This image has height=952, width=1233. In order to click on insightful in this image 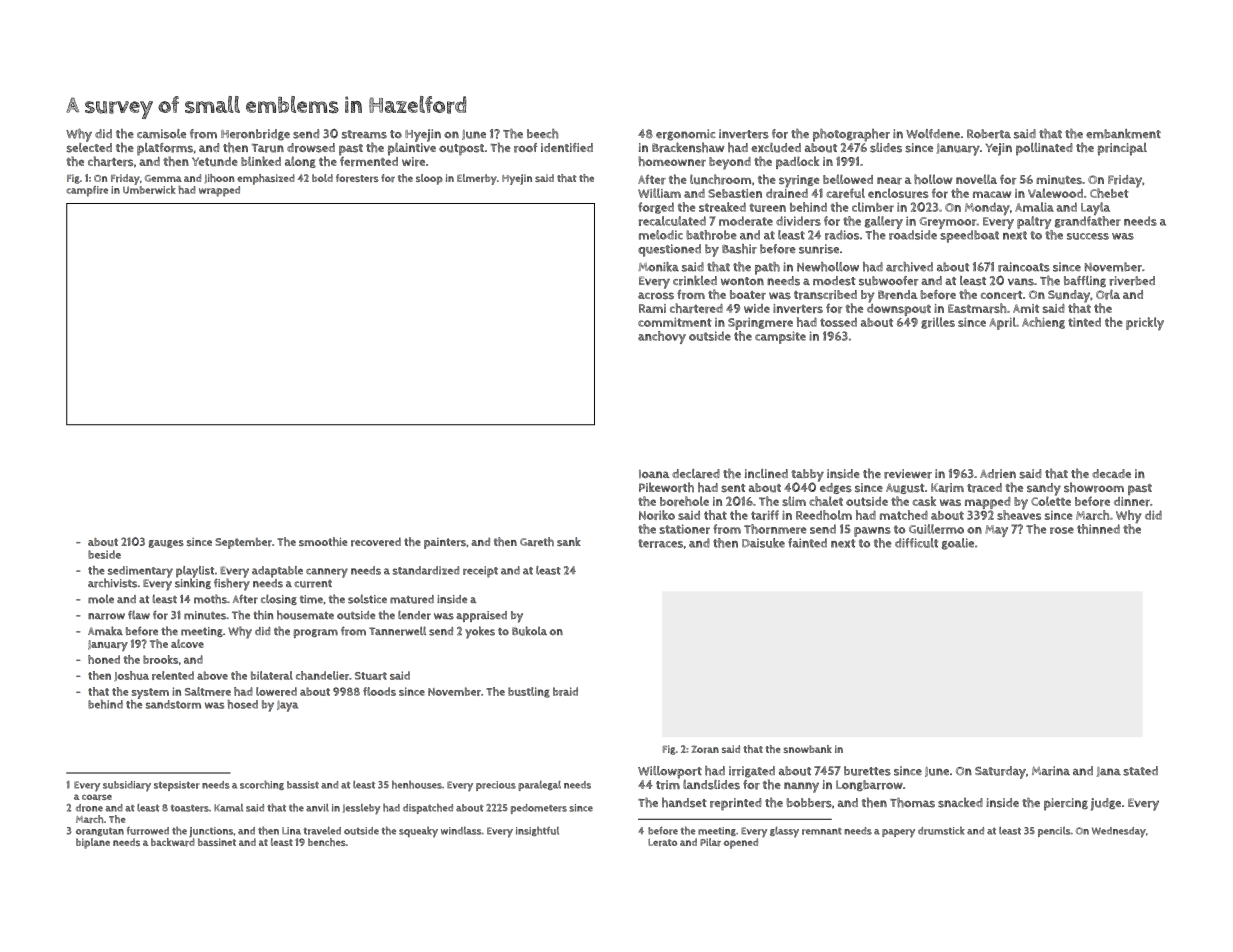, I will do `click(537, 831)`.
